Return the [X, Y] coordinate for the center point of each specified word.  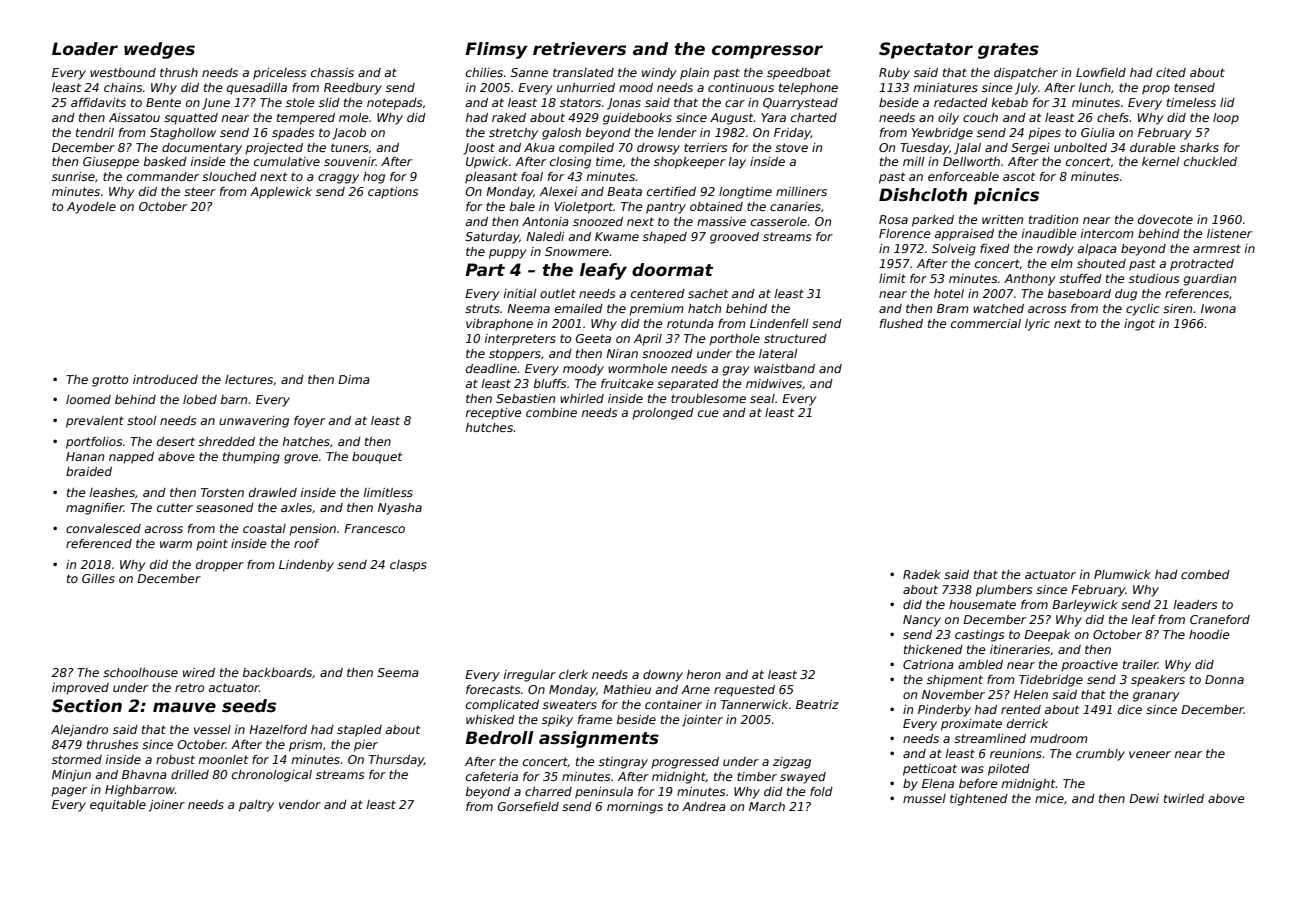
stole [300, 102]
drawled [273, 492]
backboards [277, 672]
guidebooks [637, 119]
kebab [1010, 102]
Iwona [1218, 308]
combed [1205, 574]
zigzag [792, 763]
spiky [557, 721]
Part [485, 270]
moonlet [223, 759]
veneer [1150, 754]
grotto [110, 381]
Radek [922, 574]
